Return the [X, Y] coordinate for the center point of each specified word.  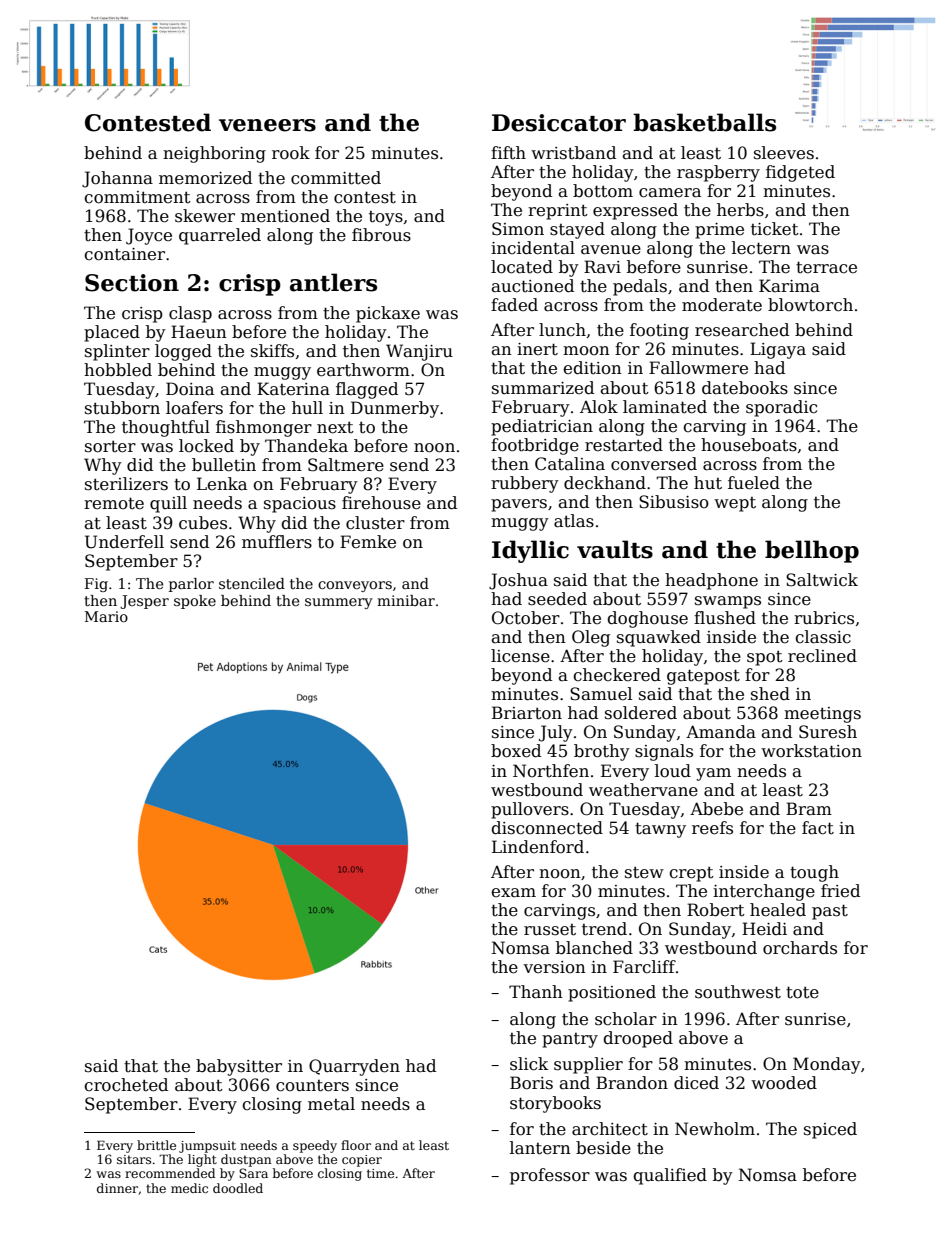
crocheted [126, 1085]
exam [513, 893]
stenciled [252, 583]
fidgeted [800, 173]
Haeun [199, 332]
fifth [508, 153]
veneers [267, 125]
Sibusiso [674, 502]
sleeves [784, 153]
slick [529, 1064]
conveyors [355, 586]
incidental [533, 248]
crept [691, 874]
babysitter [239, 1067]
